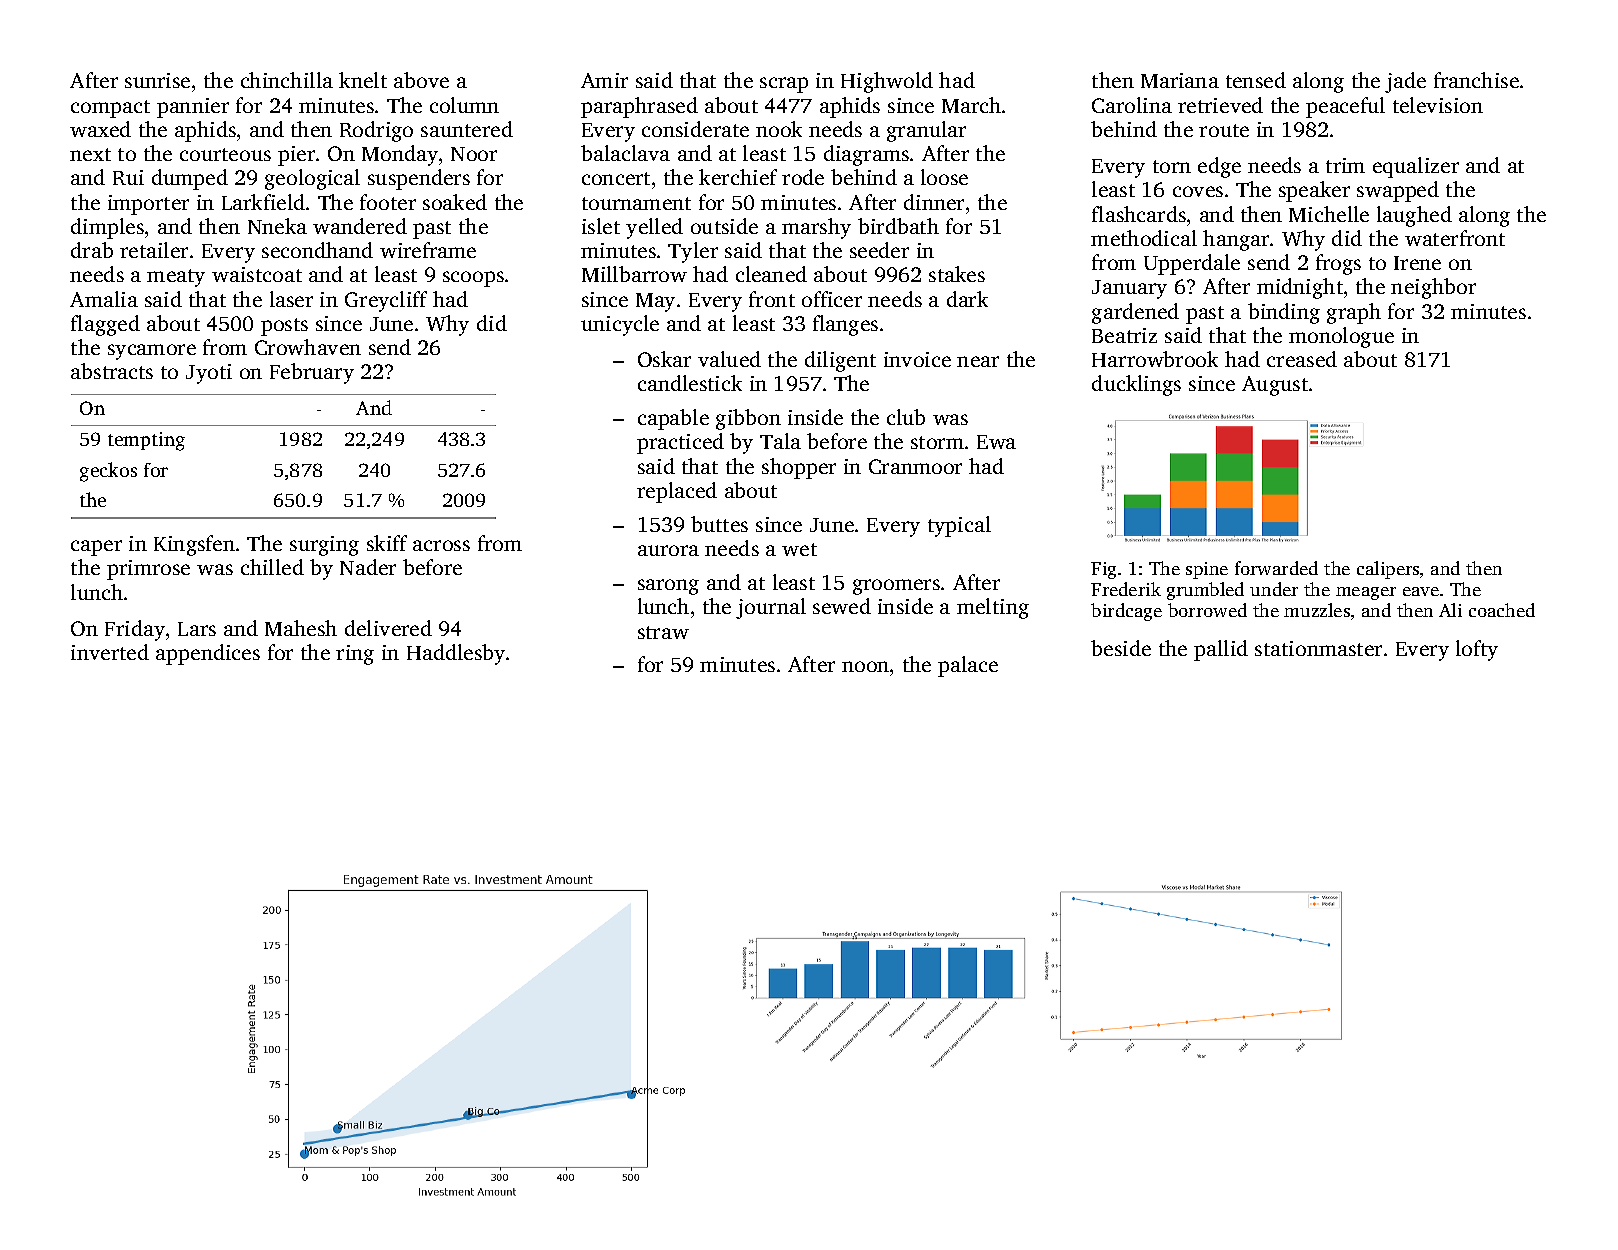 Image resolution: width=1618 pixels, height=1250 pixels. Describe the element at coordinates (724, 226) in the screenshot. I see `outside` at that location.
